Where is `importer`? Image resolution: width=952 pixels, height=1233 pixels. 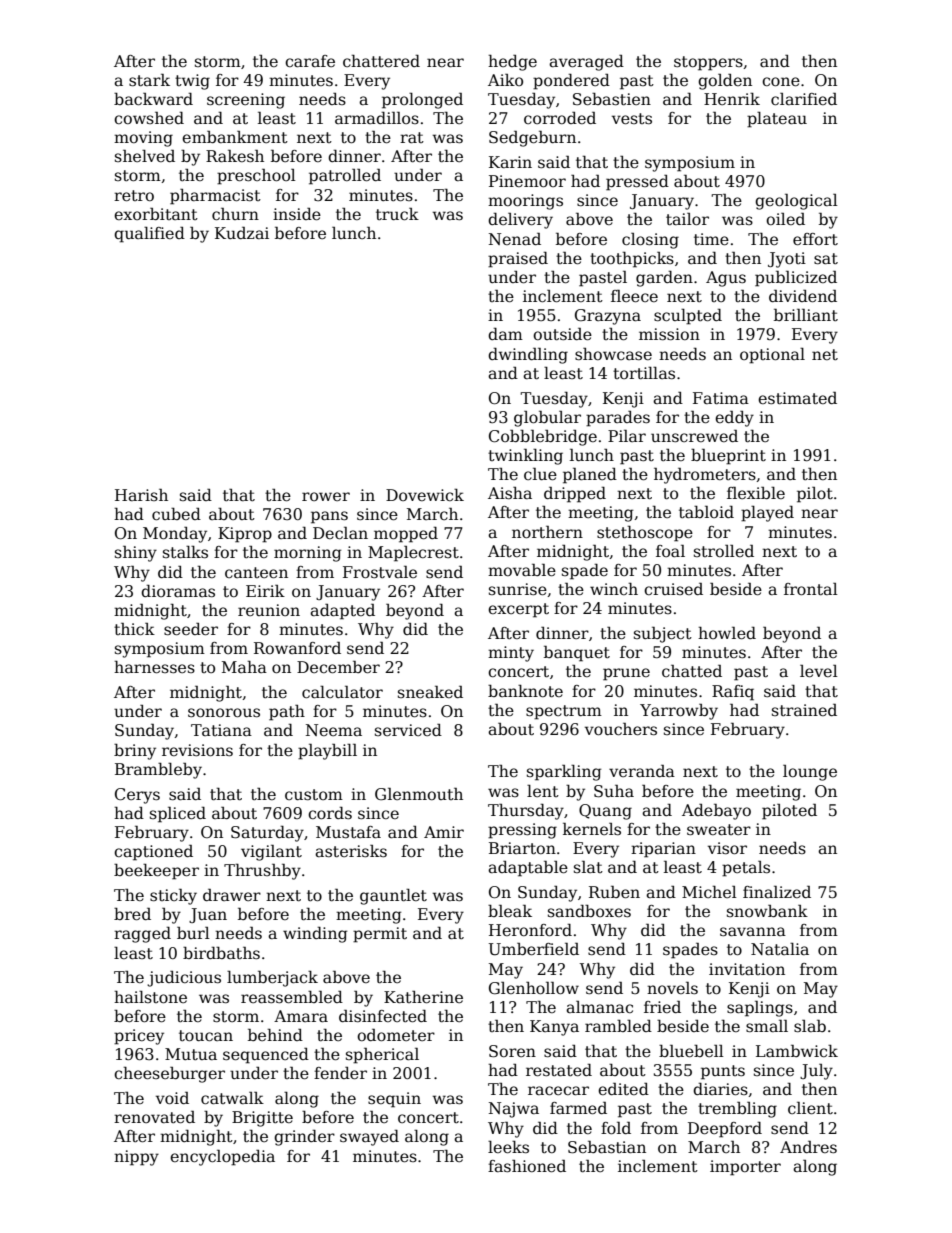 importer is located at coordinates (745, 1168).
